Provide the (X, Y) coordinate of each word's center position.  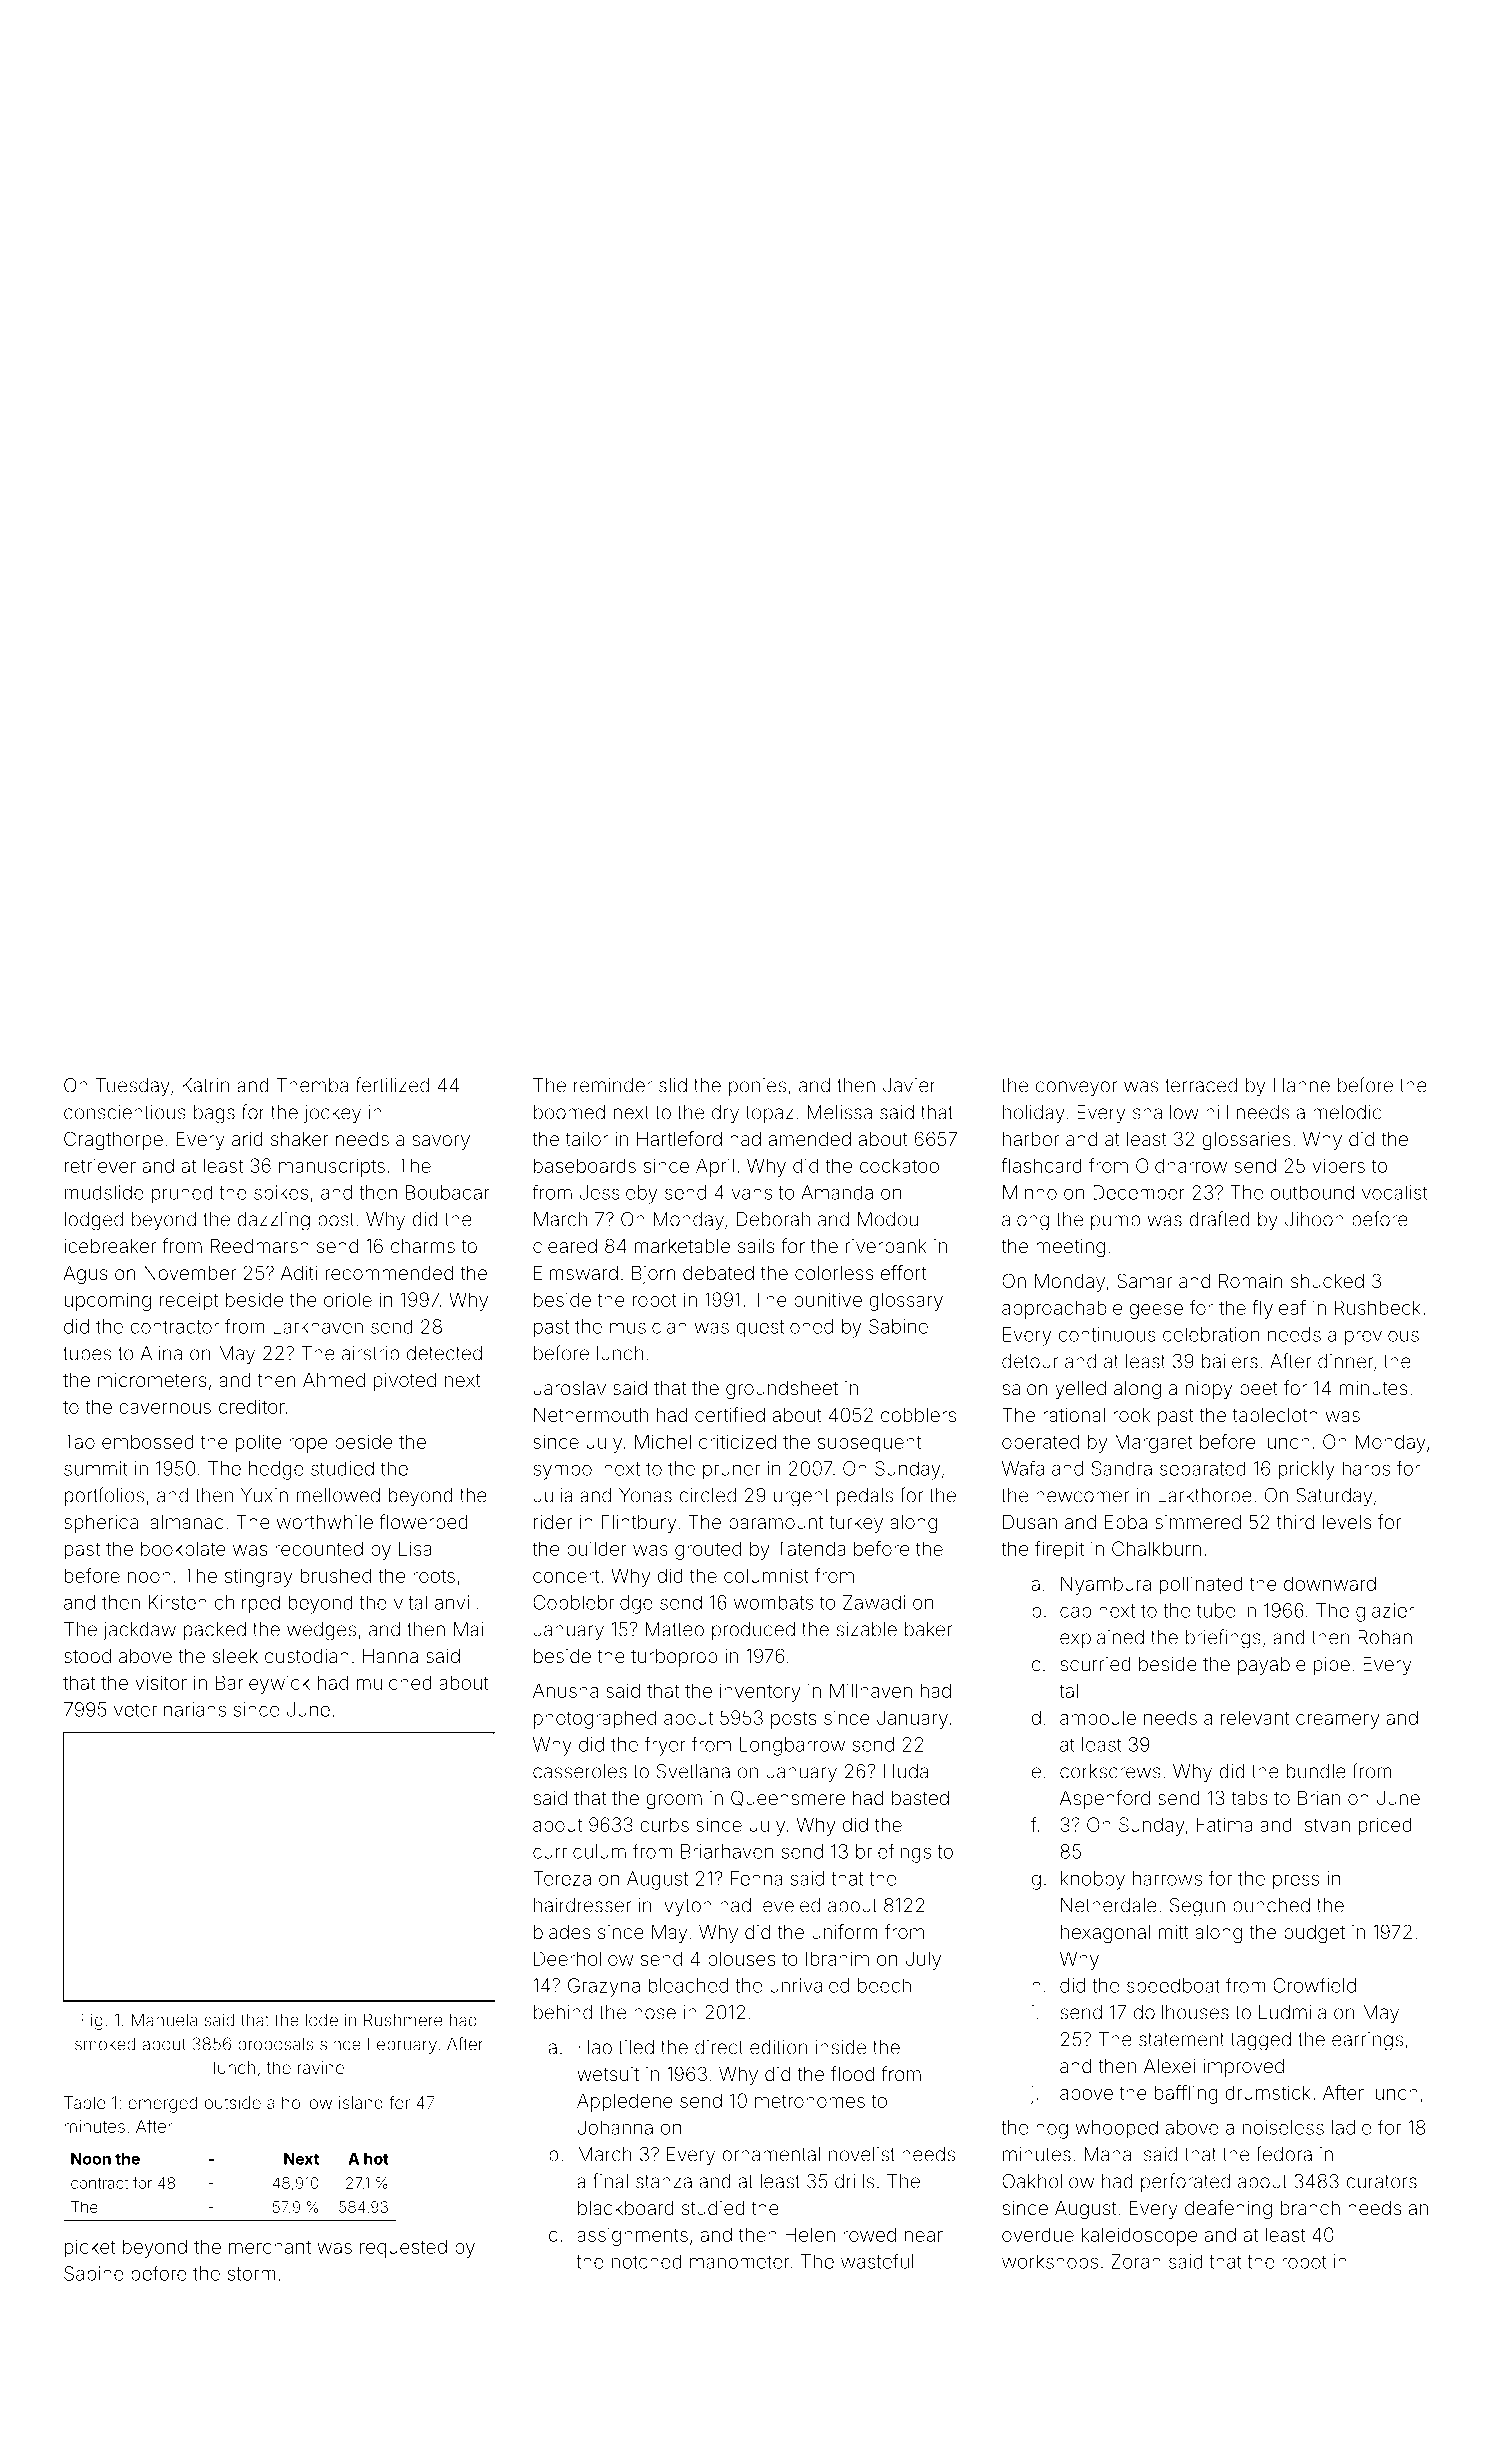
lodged (94, 1221)
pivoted (405, 1382)
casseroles (580, 1771)
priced (1385, 1826)
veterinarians (170, 1709)
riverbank (886, 1246)
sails (756, 1246)
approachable (1062, 1309)
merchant (270, 2247)
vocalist (1395, 1192)
